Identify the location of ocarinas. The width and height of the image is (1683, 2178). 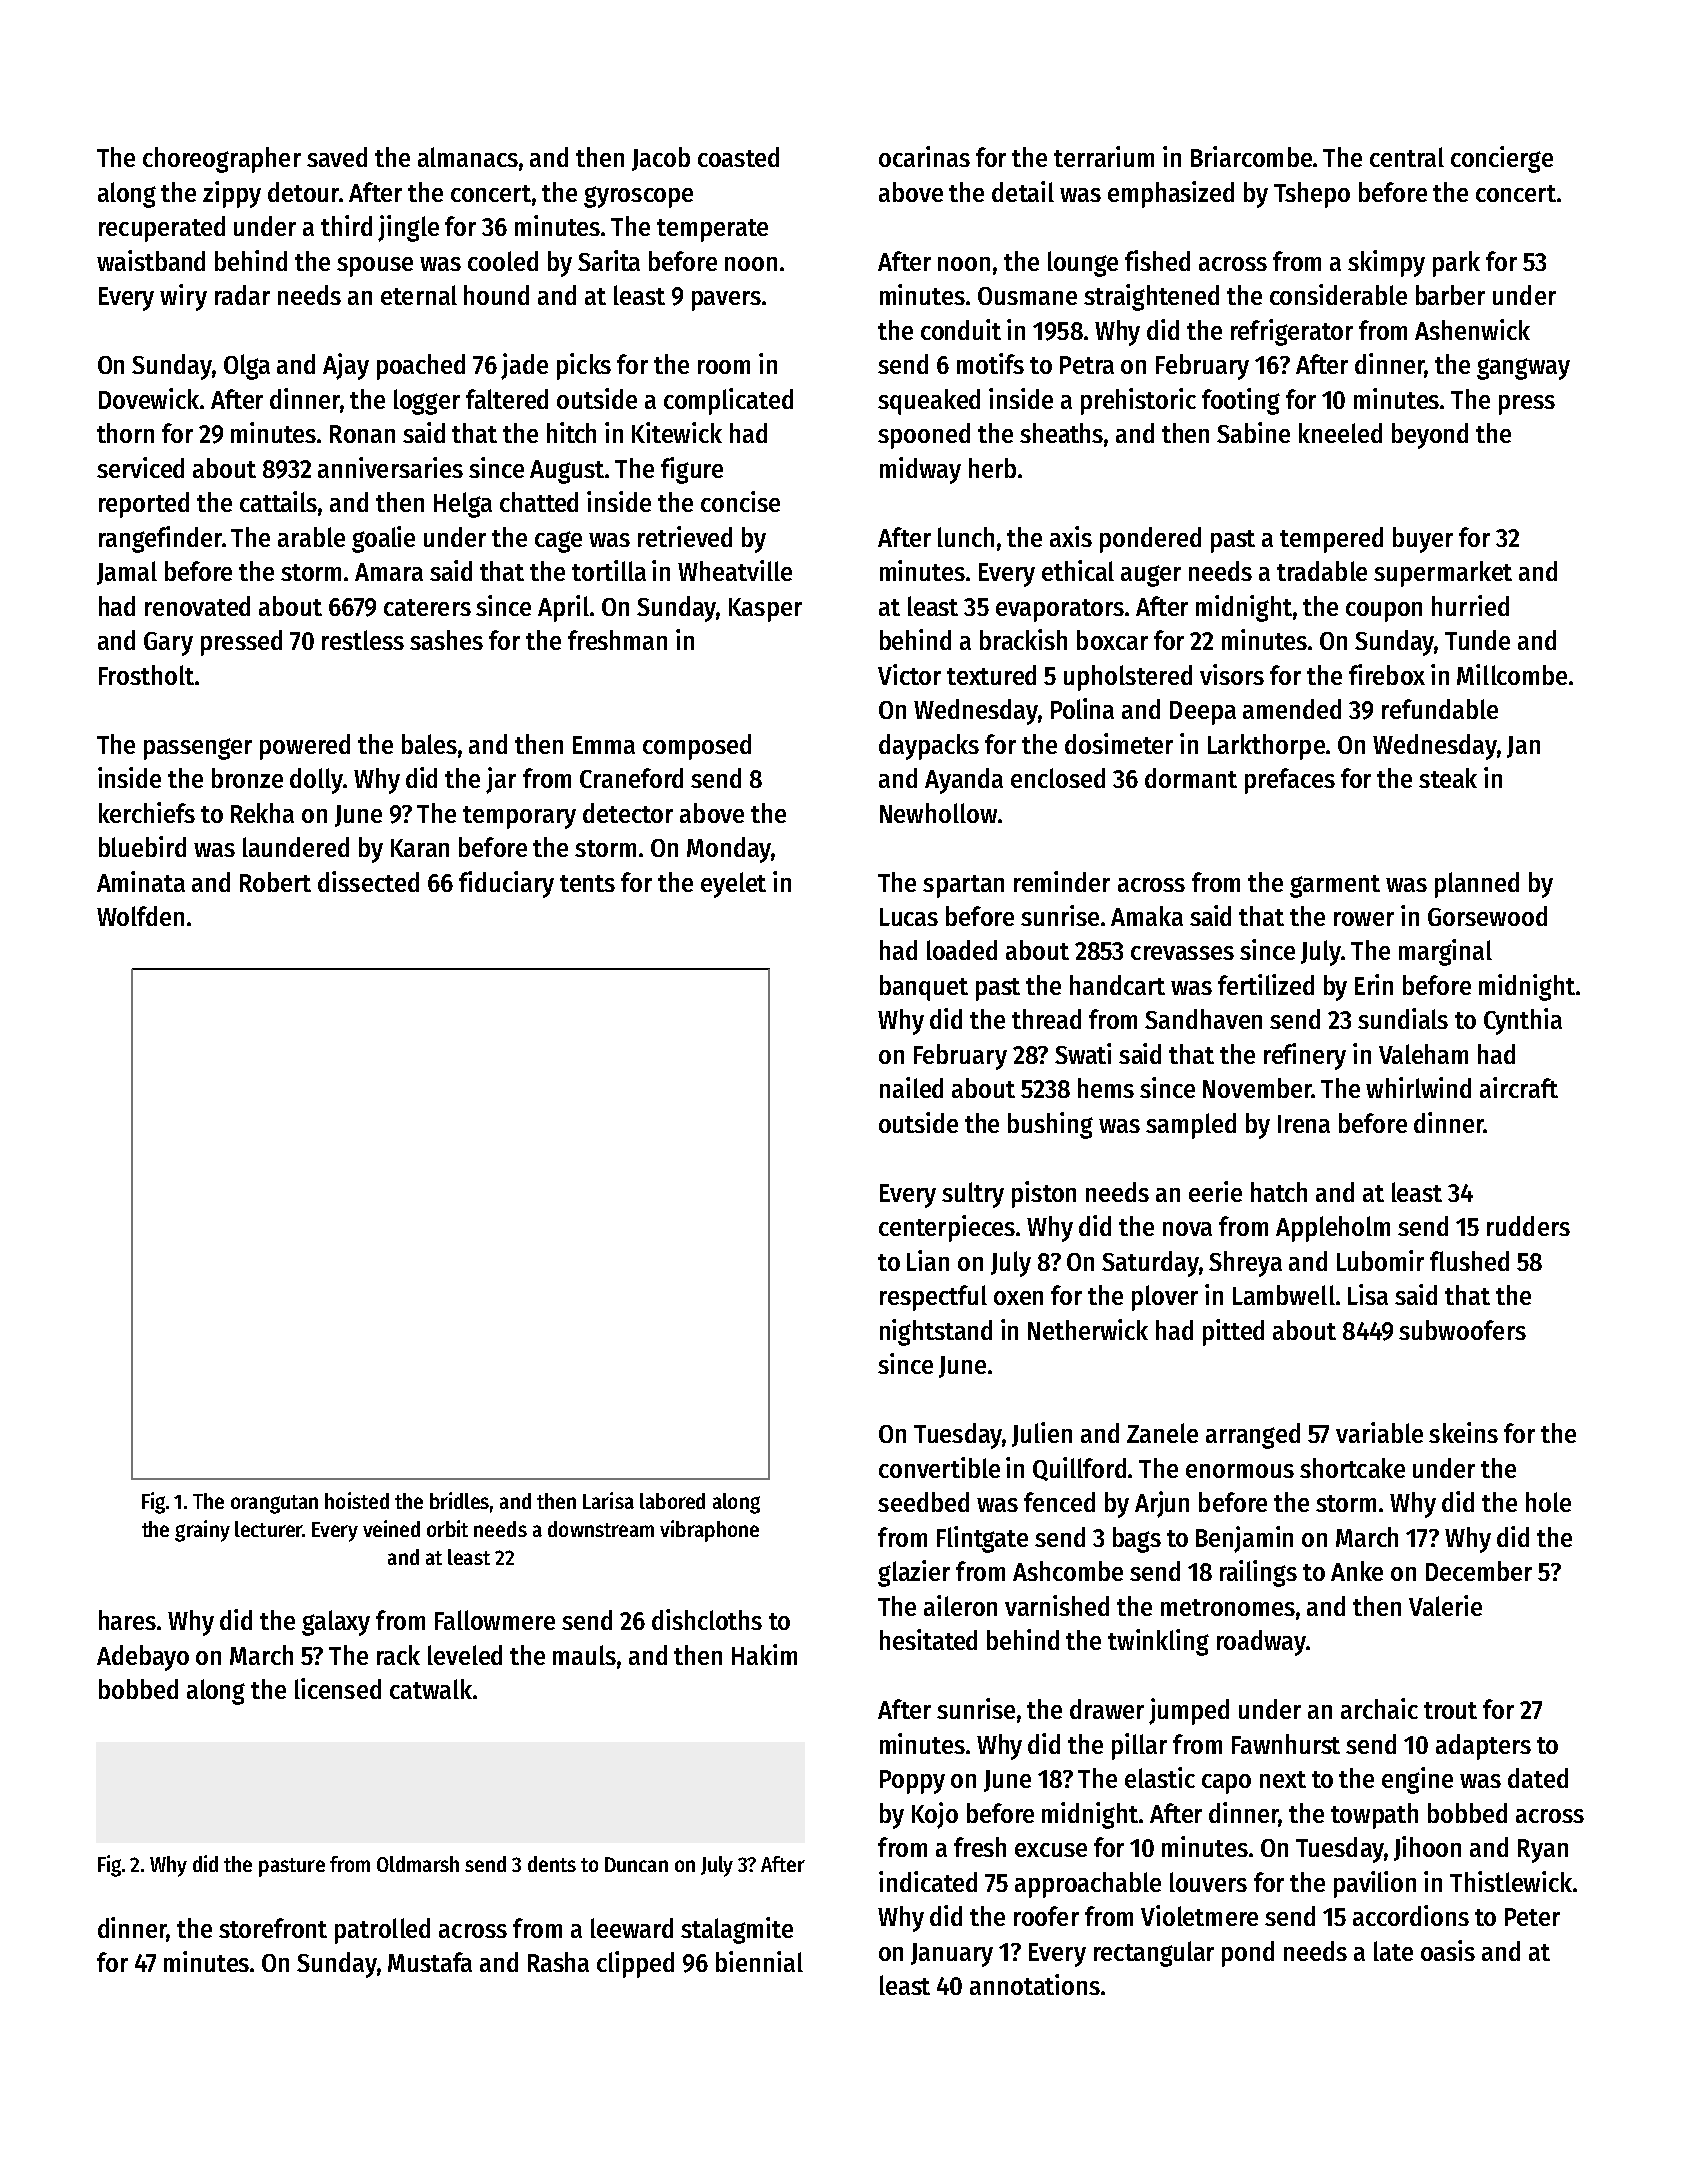
(924, 156).
